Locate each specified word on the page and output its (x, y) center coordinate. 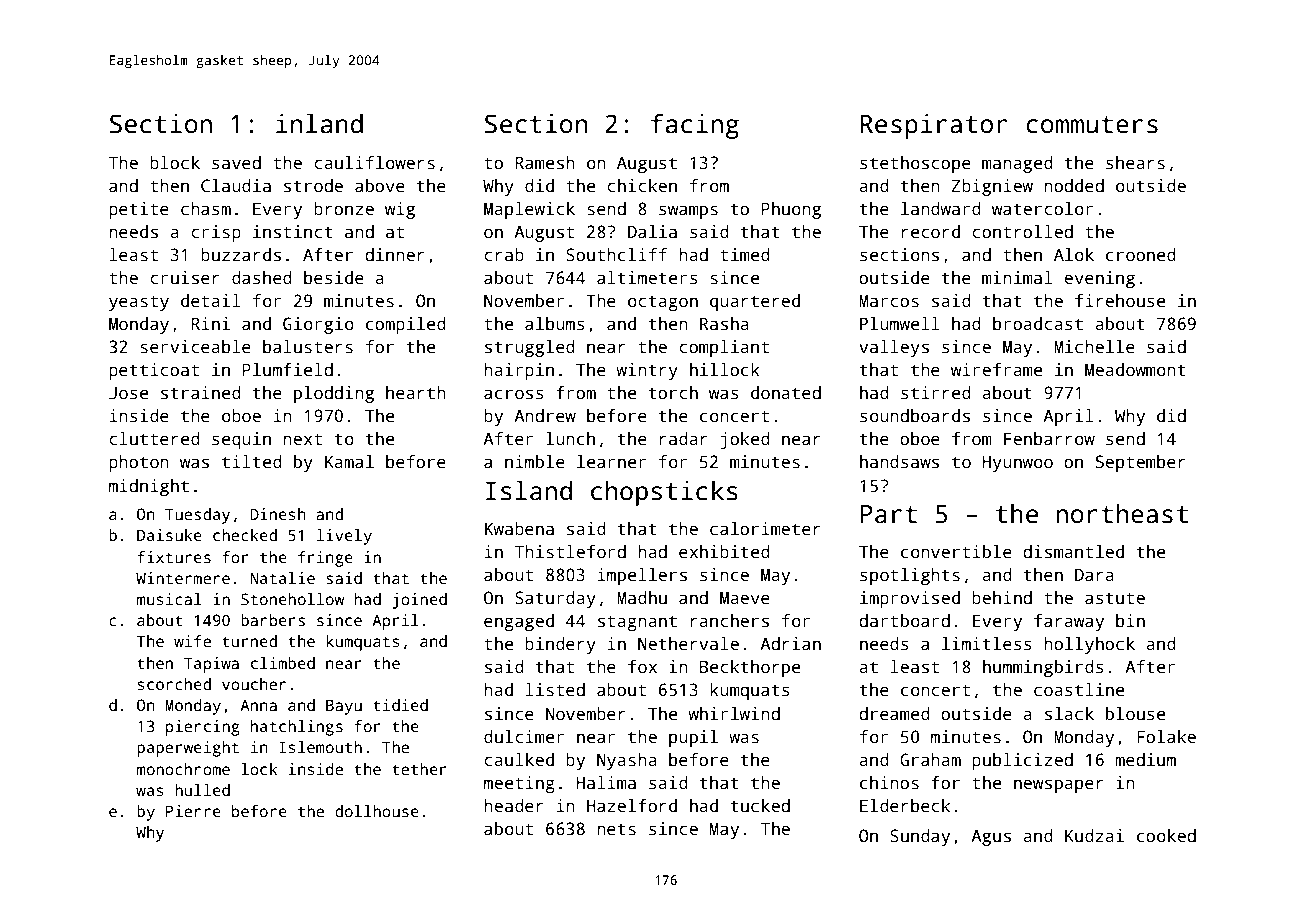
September (1141, 463)
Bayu (344, 707)
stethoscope (915, 164)
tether (419, 769)
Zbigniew (992, 187)
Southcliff (616, 255)
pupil (693, 738)
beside (334, 278)
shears (1135, 163)
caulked (519, 760)
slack (1069, 714)
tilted (252, 462)
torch (673, 393)
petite (139, 210)
